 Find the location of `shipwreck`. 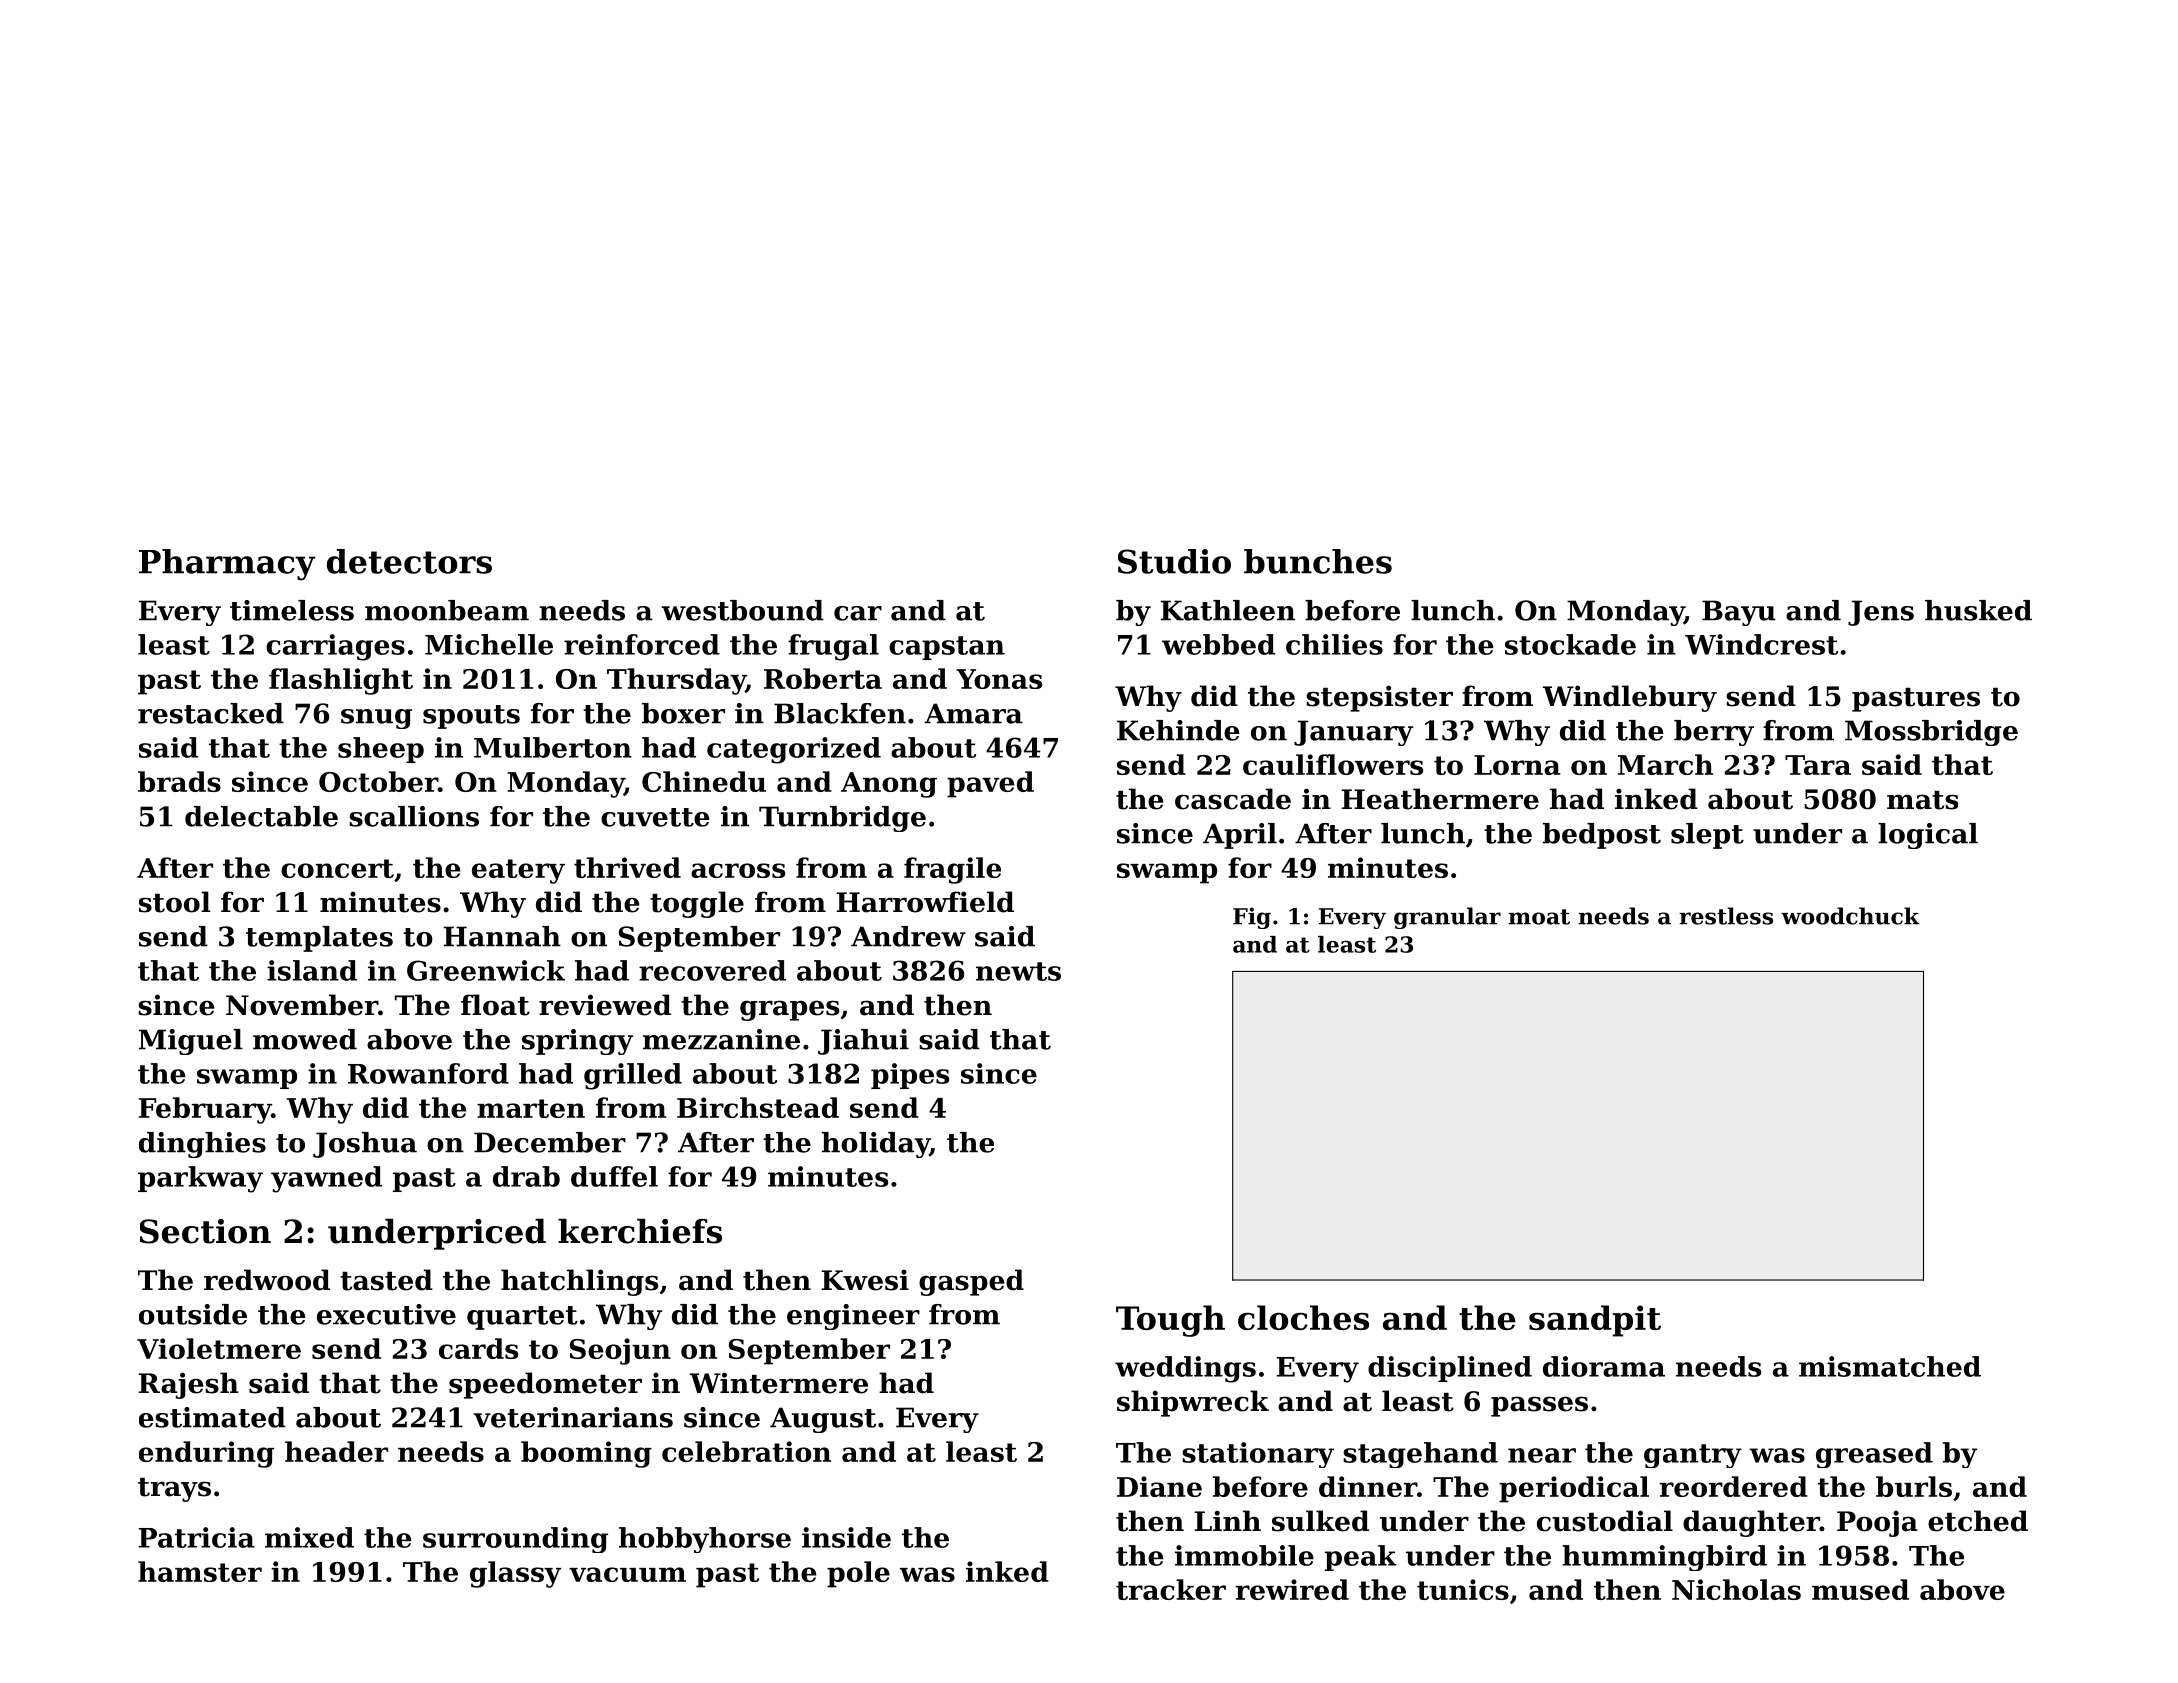

shipwreck is located at coordinates (1193, 1403).
